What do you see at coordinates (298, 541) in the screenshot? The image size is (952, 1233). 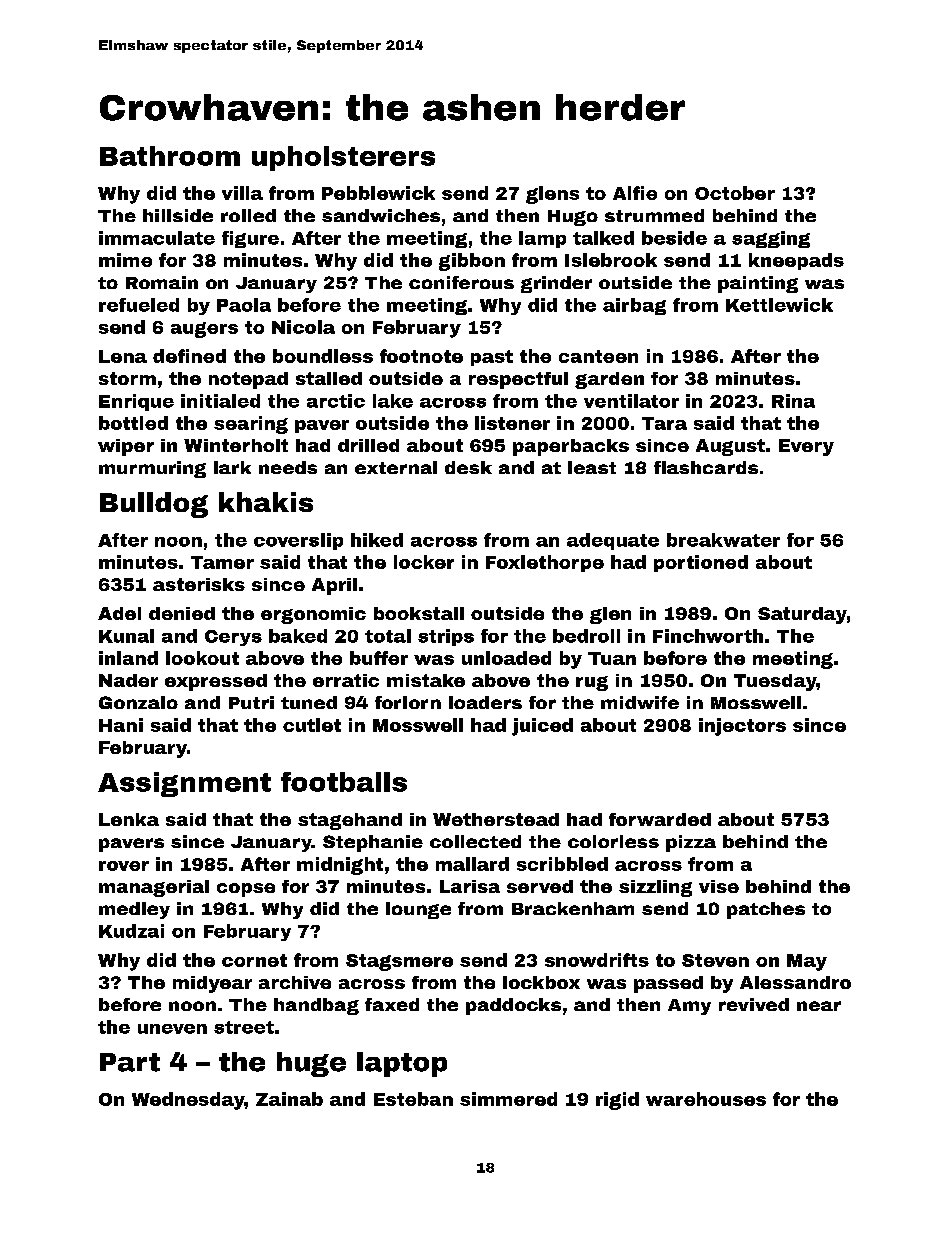 I see `coverslip` at bounding box center [298, 541].
